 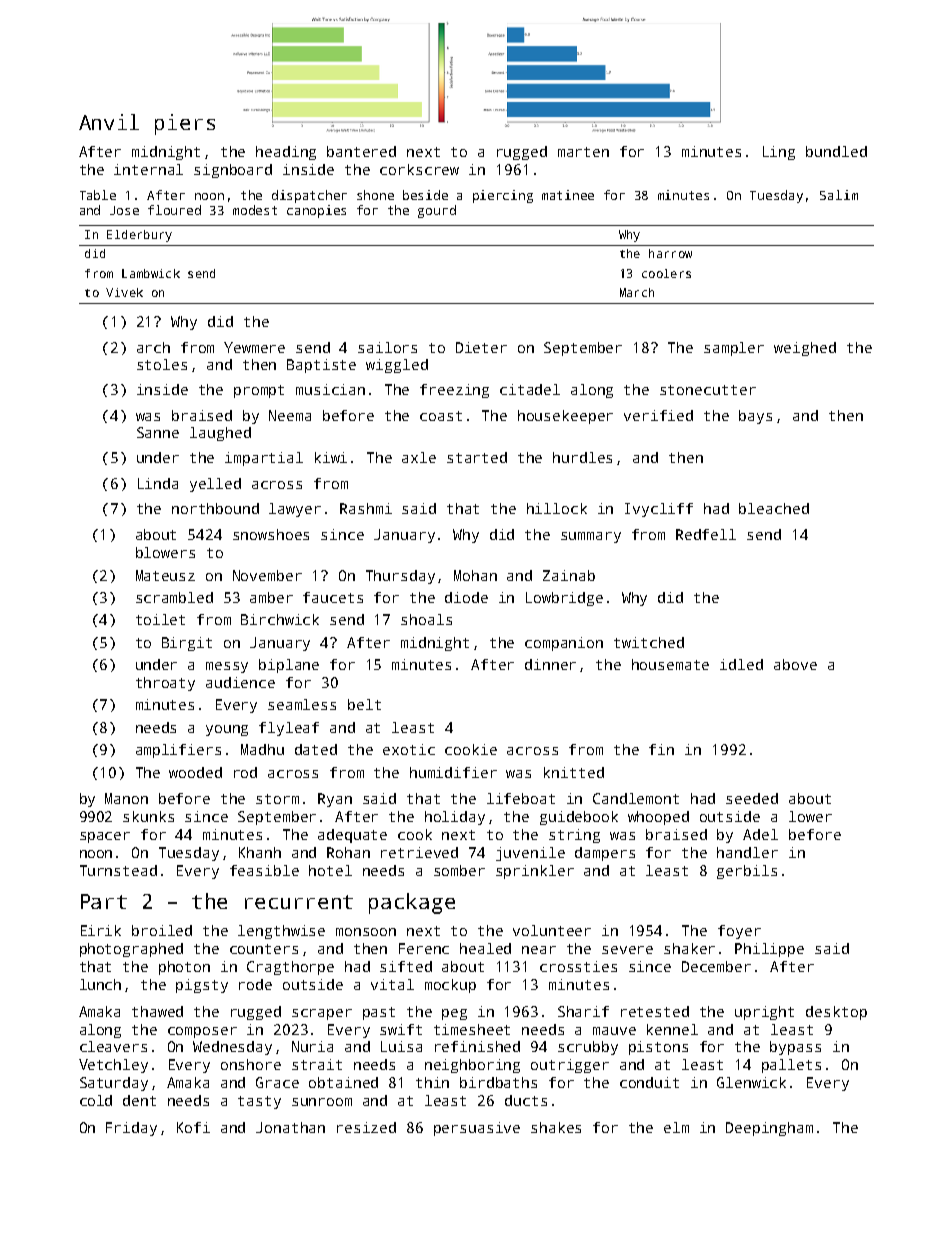 What do you see at coordinates (706, 534) in the page?
I see `Redfell` at bounding box center [706, 534].
